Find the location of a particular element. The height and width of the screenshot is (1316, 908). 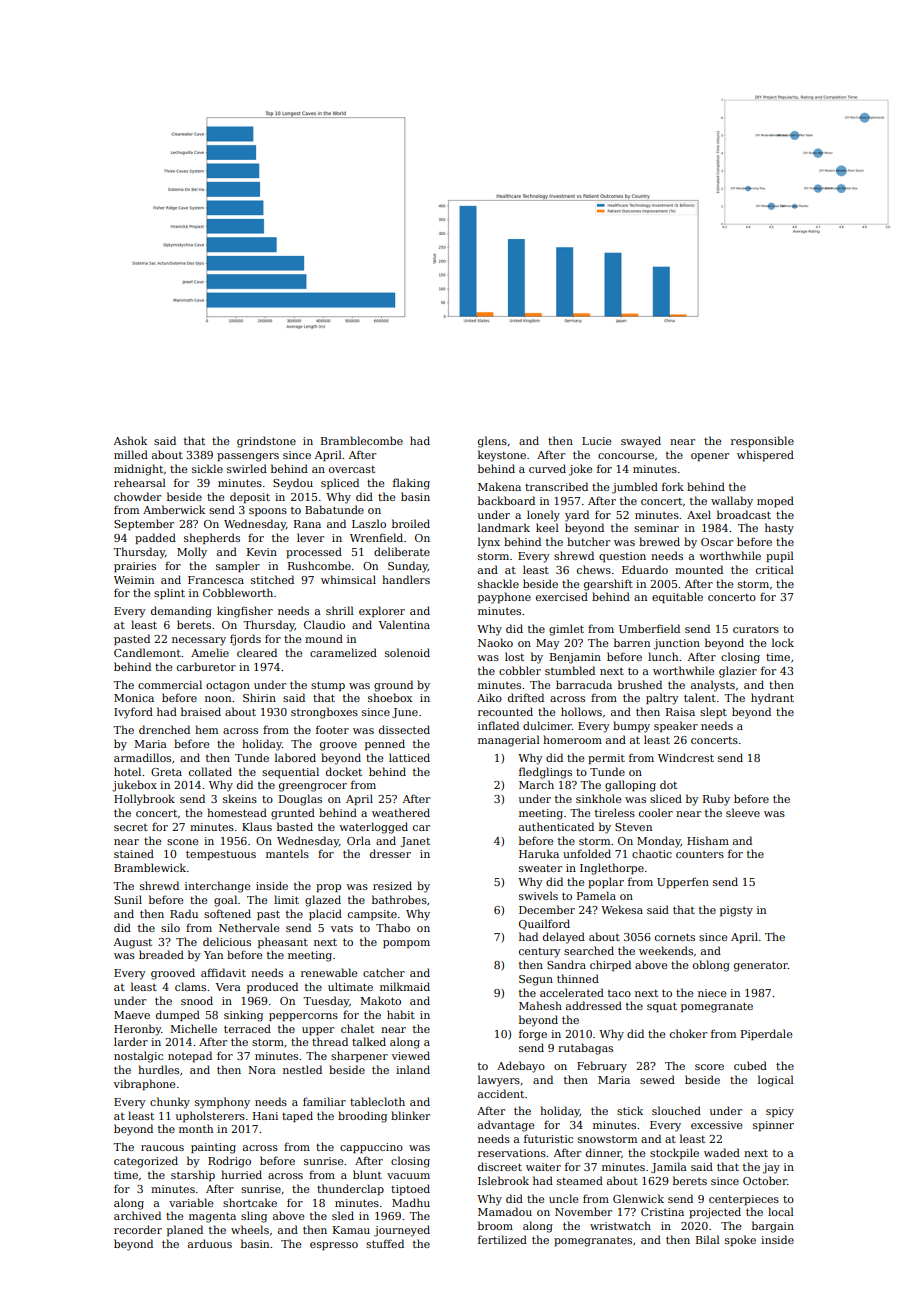

Piperdale is located at coordinates (766, 1034).
